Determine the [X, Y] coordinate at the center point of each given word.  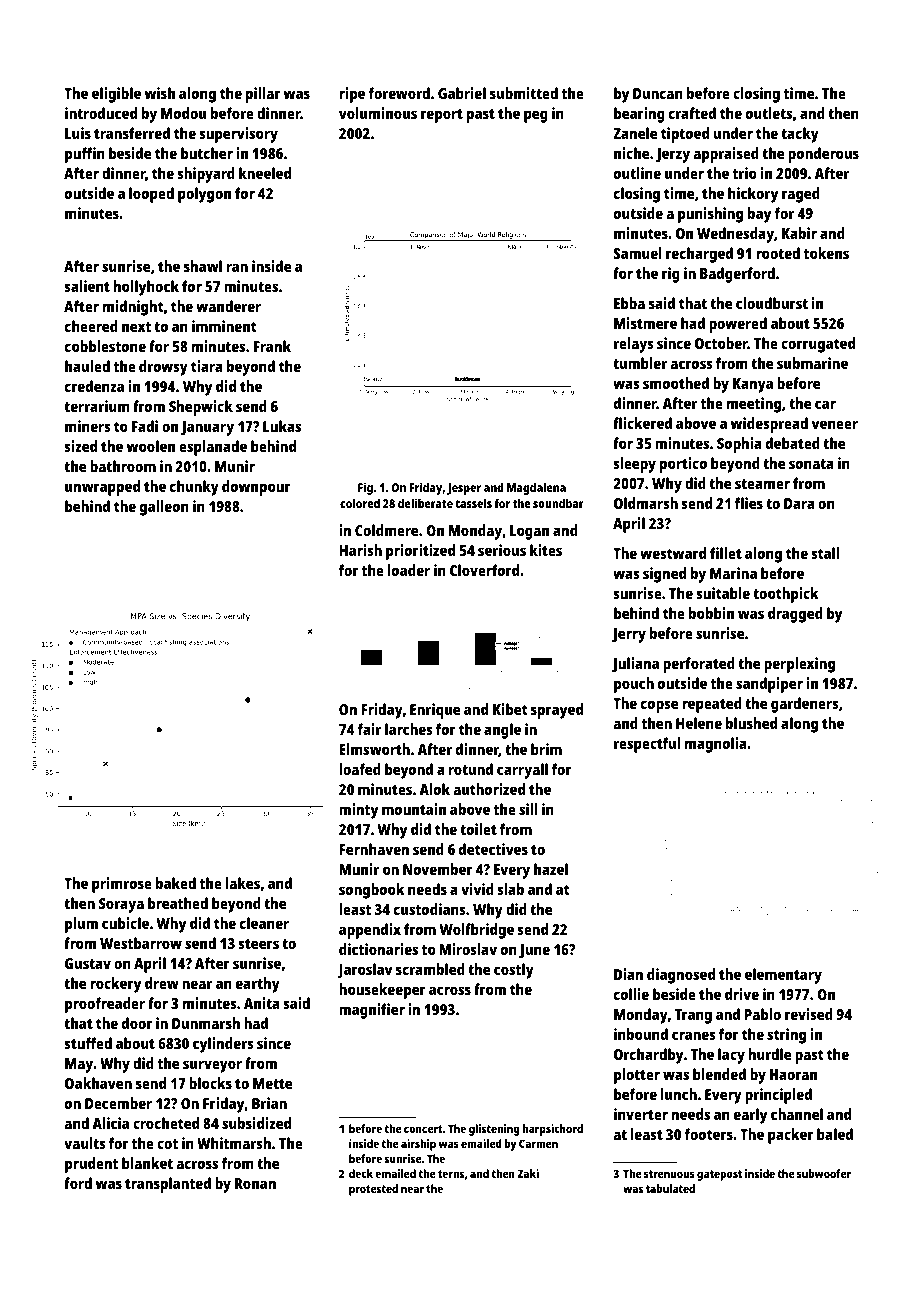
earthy [258, 985]
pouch [634, 685]
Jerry [629, 635]
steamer [762, 484]
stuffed [88, 1043]
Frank [272, 346]
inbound [641, 1034]
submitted [524, 93]
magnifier [372, 1011]
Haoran [793, 1074]
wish [160, 93]
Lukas [282, 426]
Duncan [658, 93]
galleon [164, 508]
